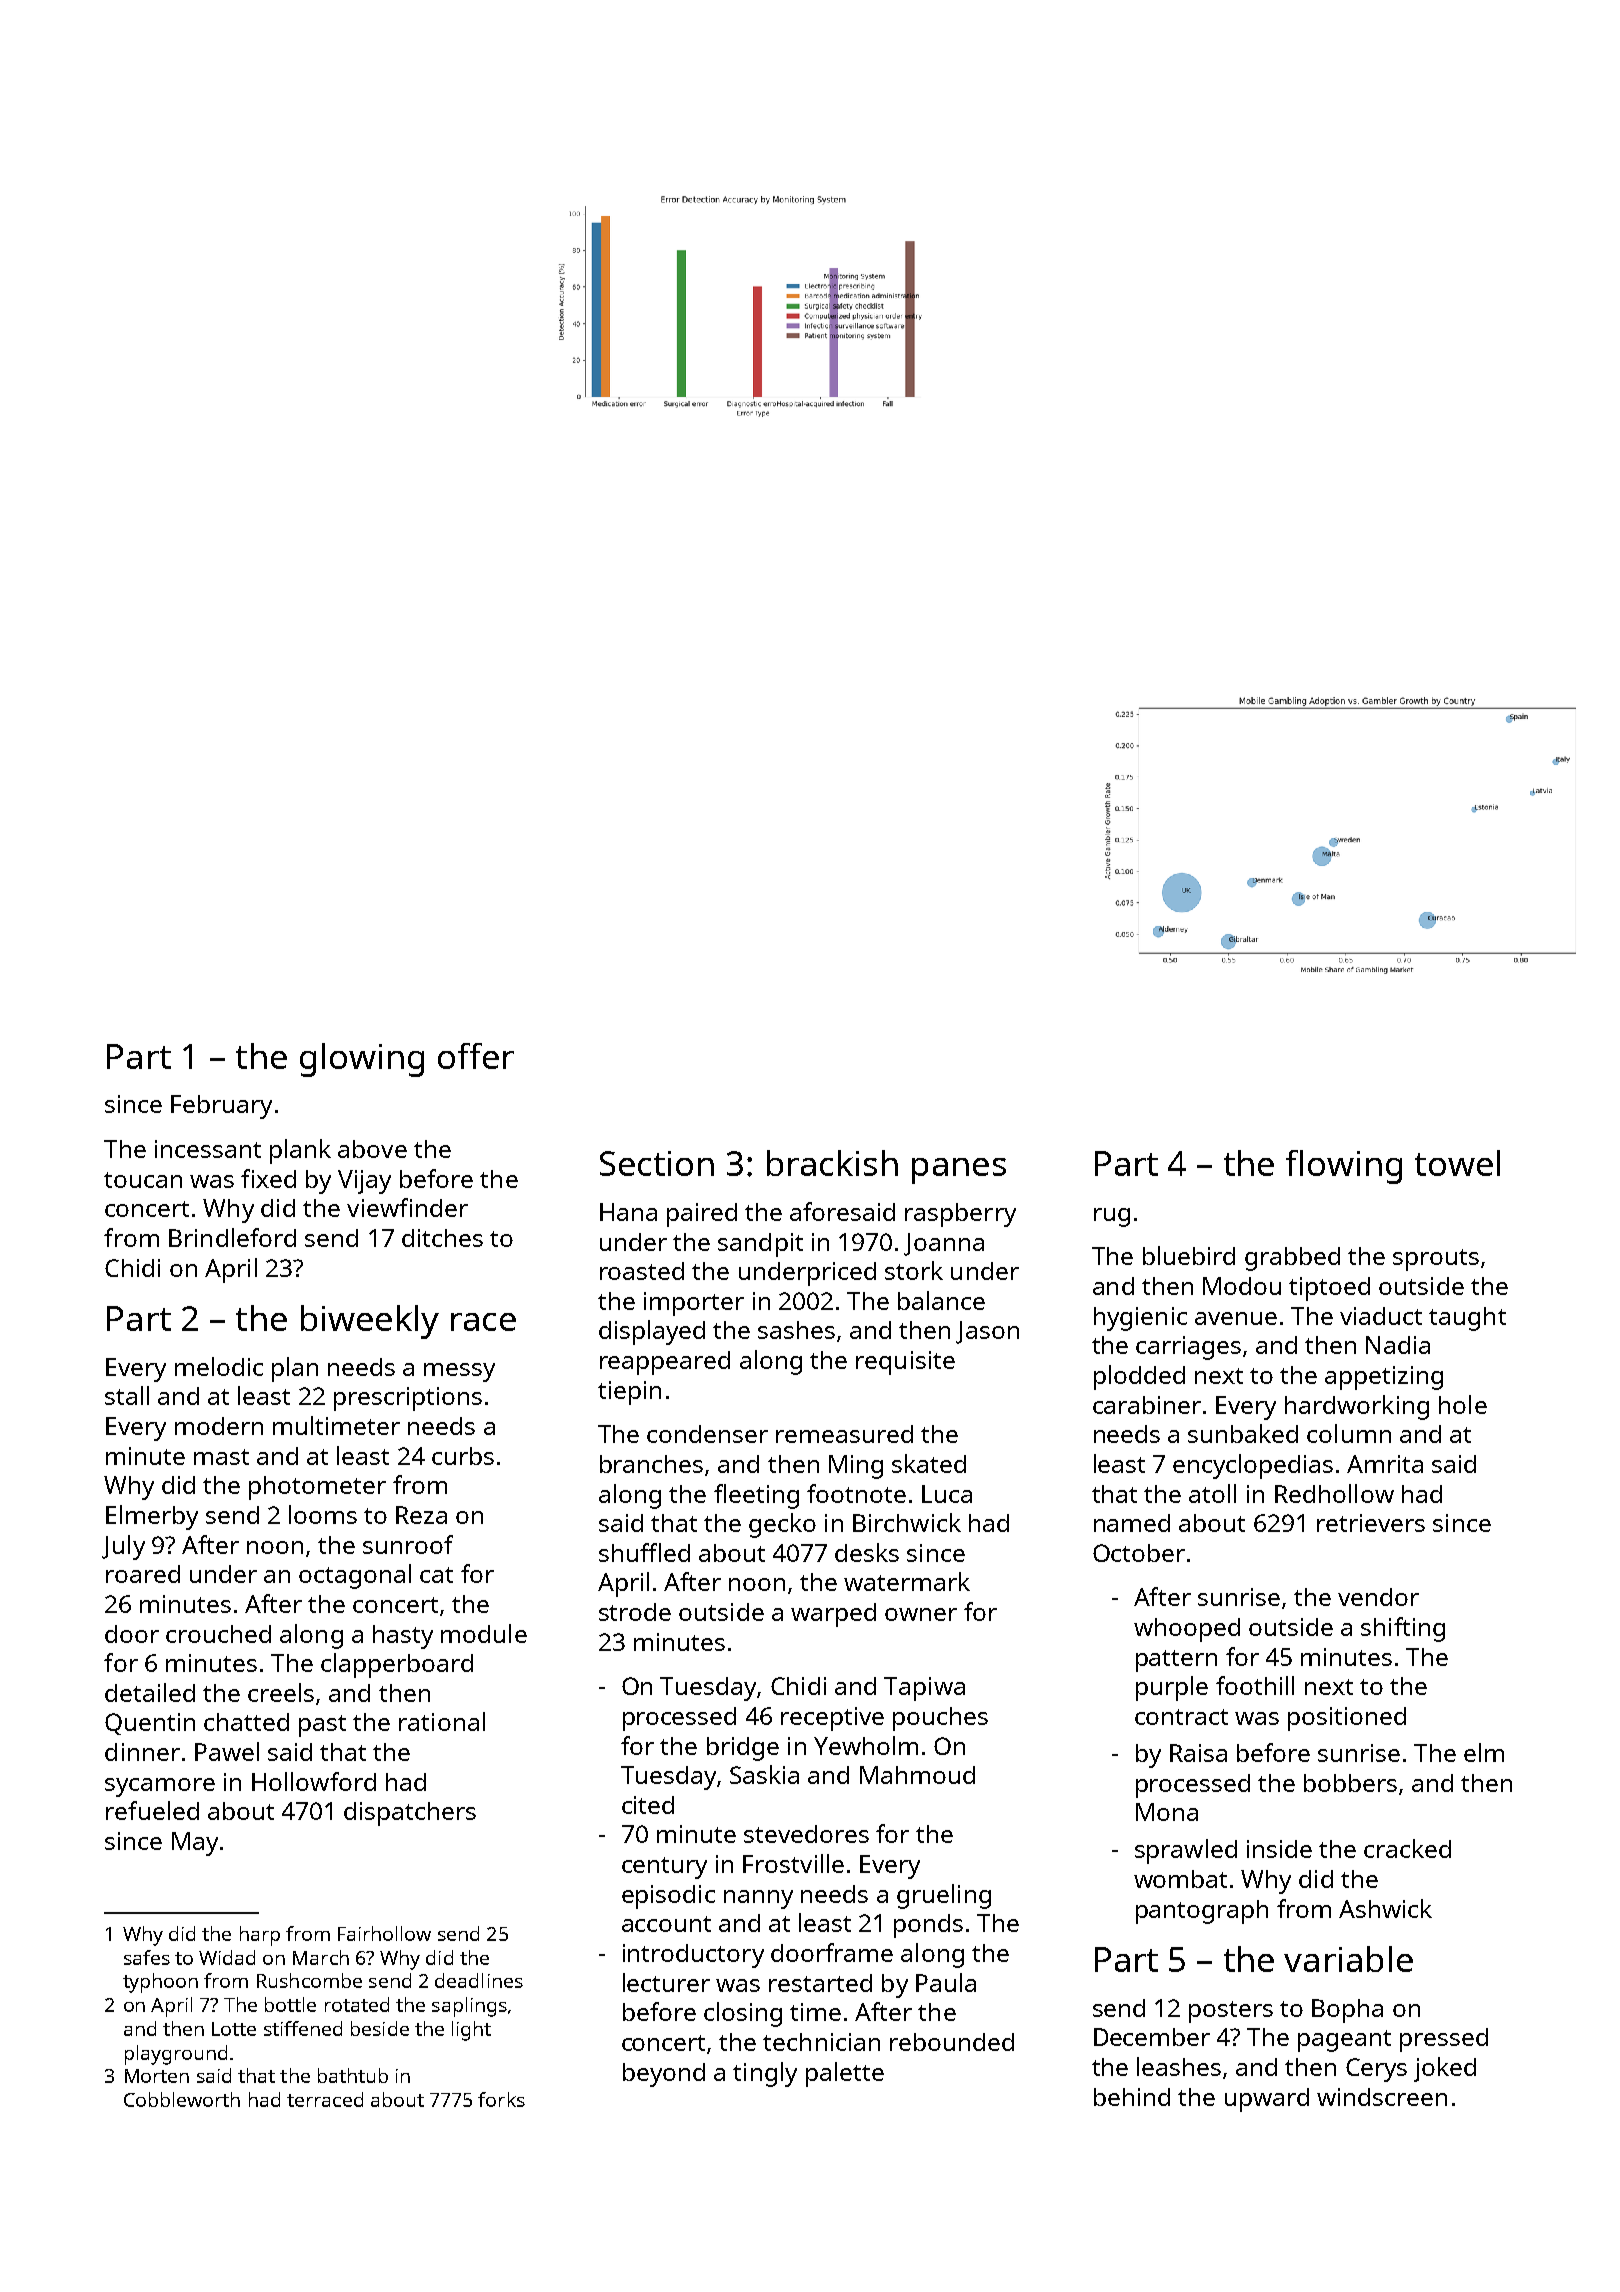 The width and height of the page is (1620, 2292). Describe the element at coordinates (1132, 2097) in the page. I see `behind` at that location.
